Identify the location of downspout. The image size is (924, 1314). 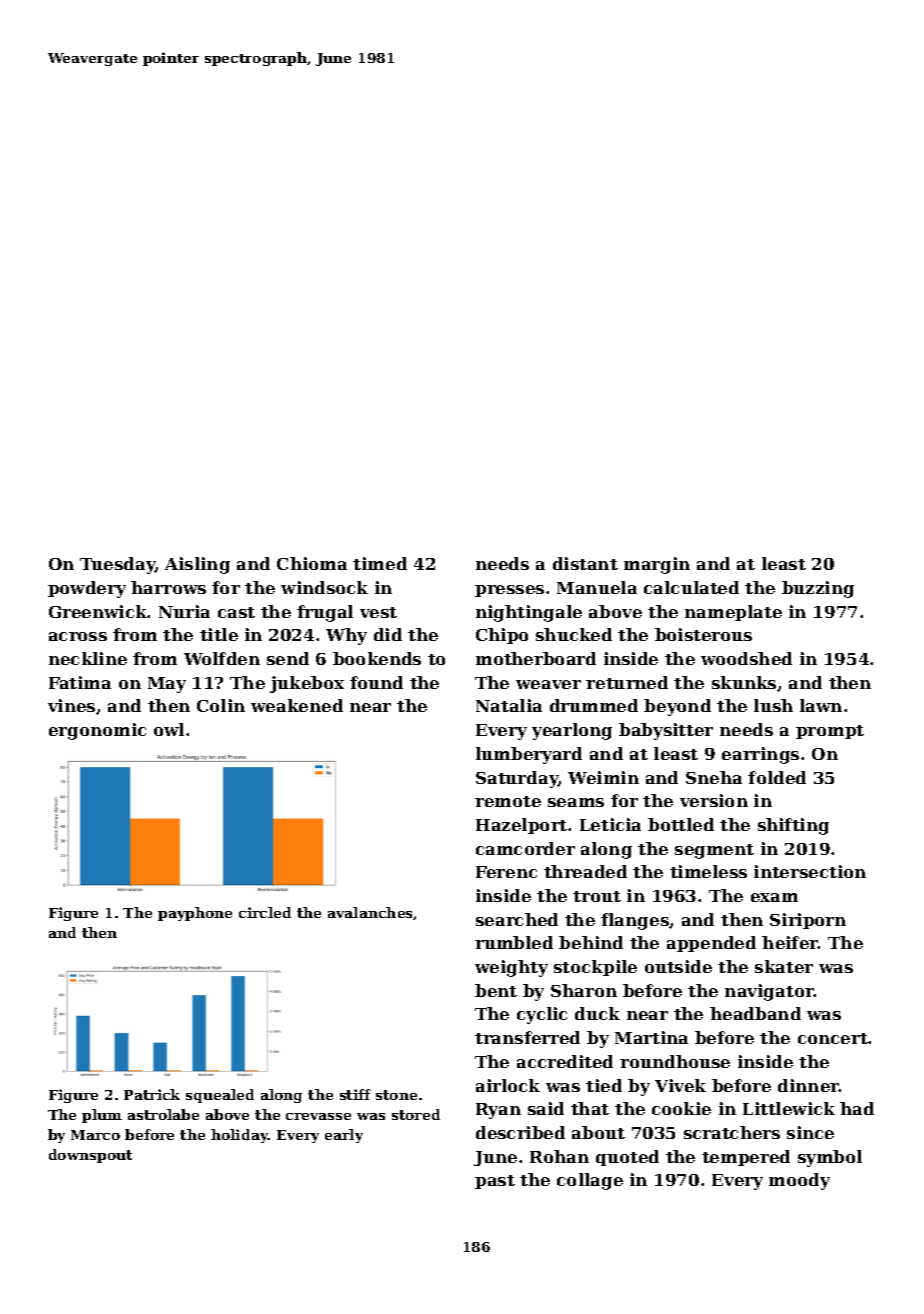
(90, 1156).
